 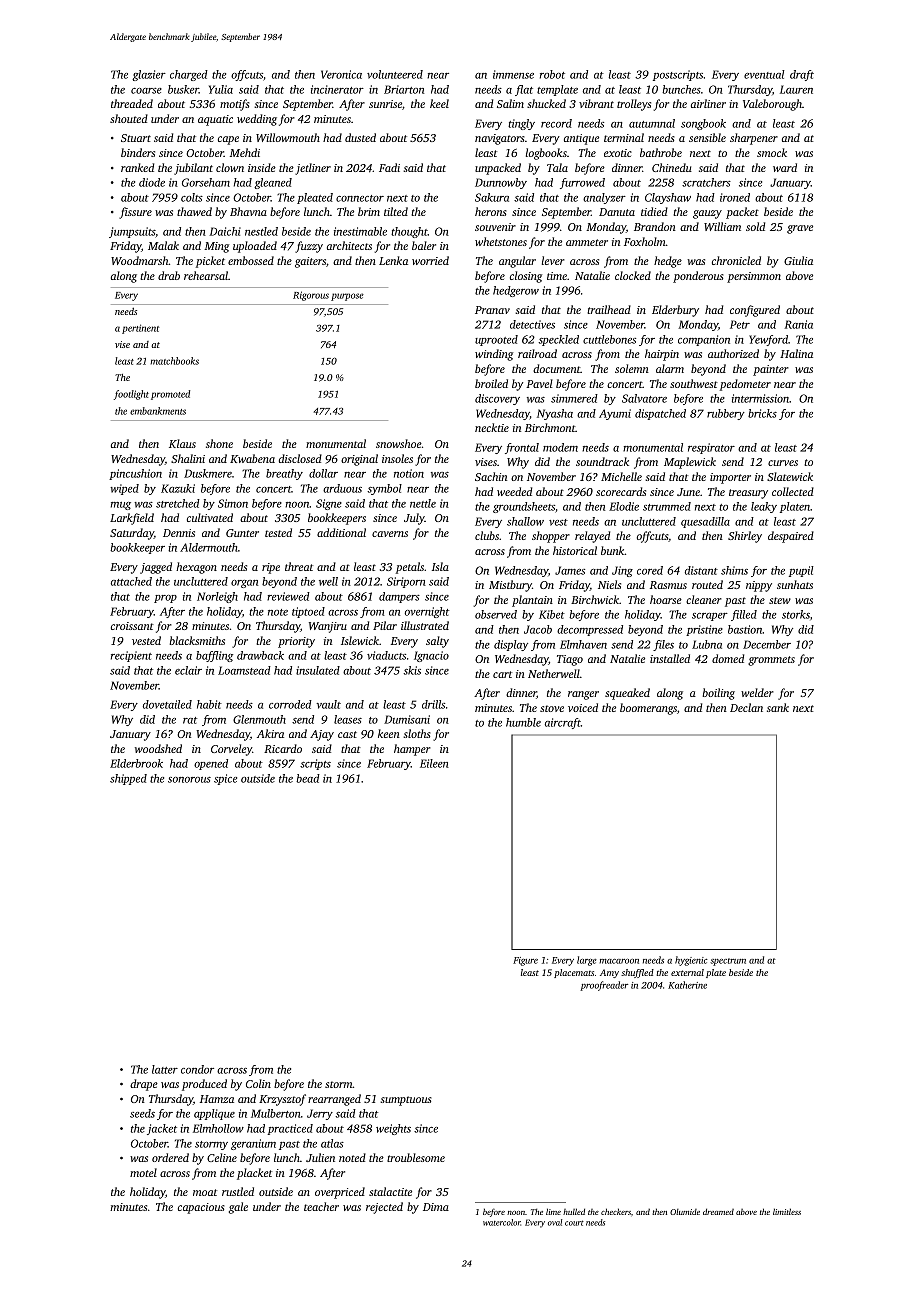 I want to click on tidied, so click(x=654, y=211).
